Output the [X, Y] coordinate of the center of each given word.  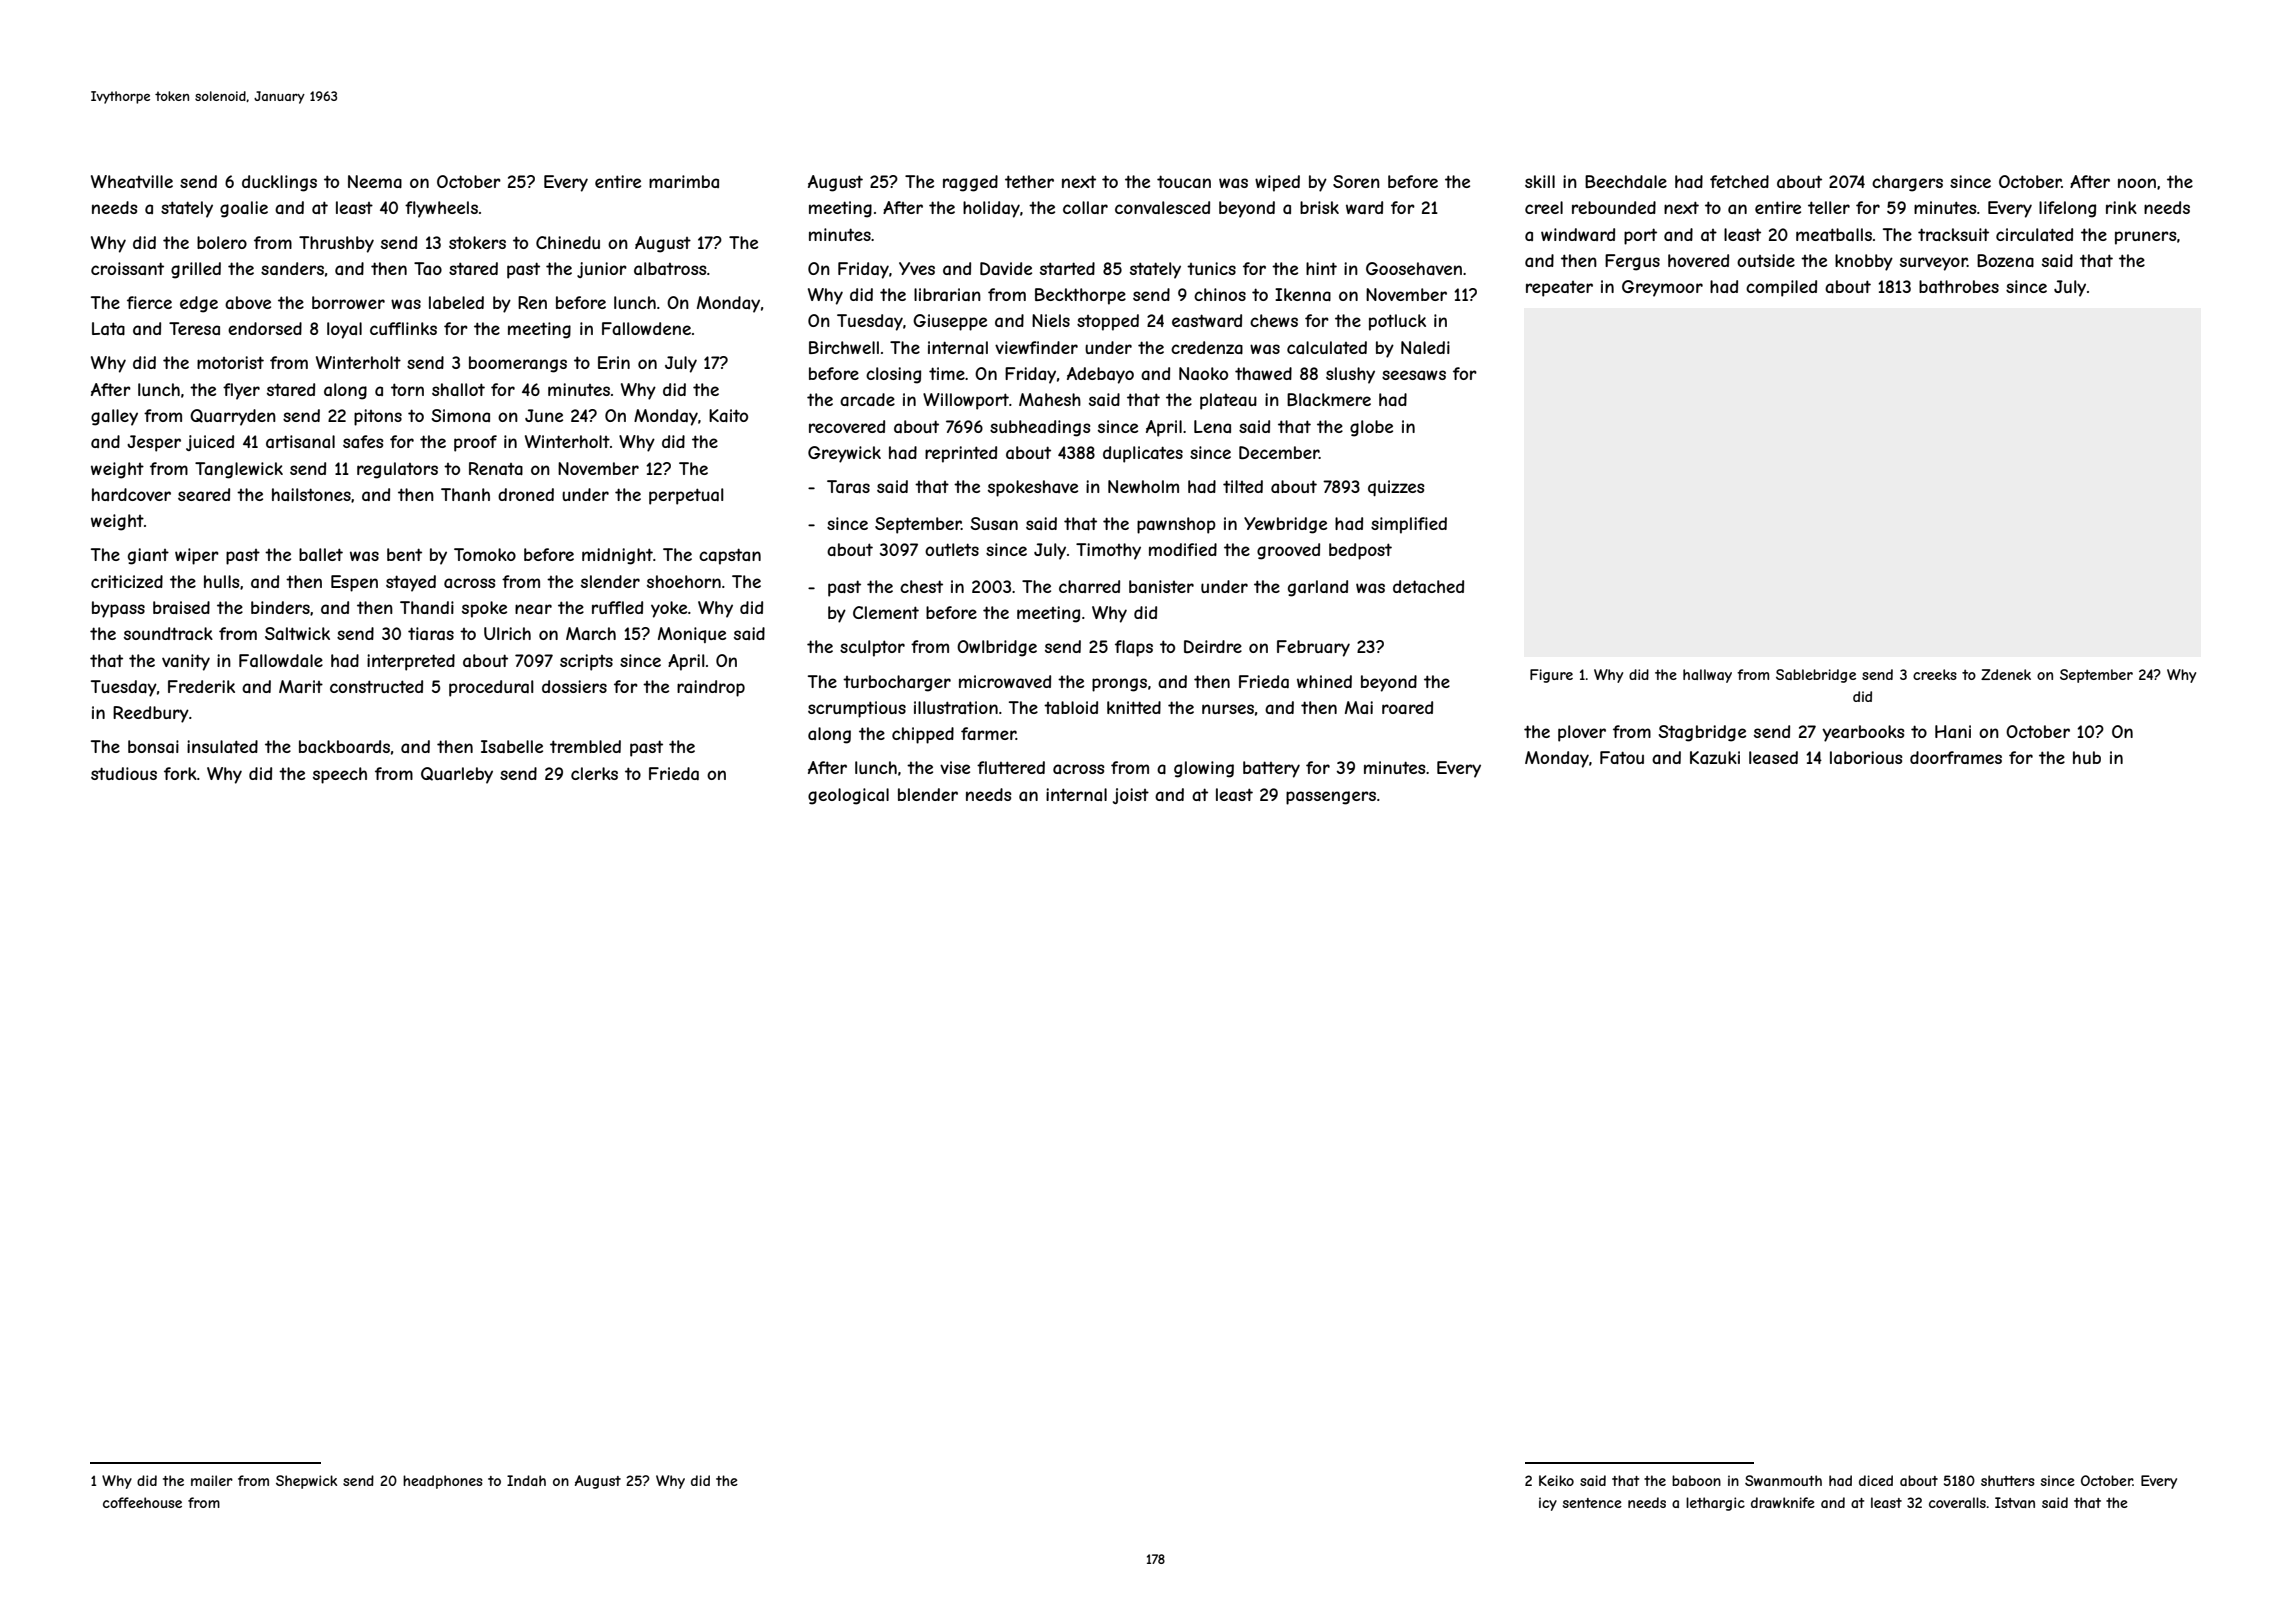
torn [407, 389]
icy [1548, 1504]
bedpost [1360, 551]
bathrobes [1959, 286]
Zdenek [2006, 674]
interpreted [411, 662]
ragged [970, 183]
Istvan [2015, 1502]
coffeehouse [142, 1502]
